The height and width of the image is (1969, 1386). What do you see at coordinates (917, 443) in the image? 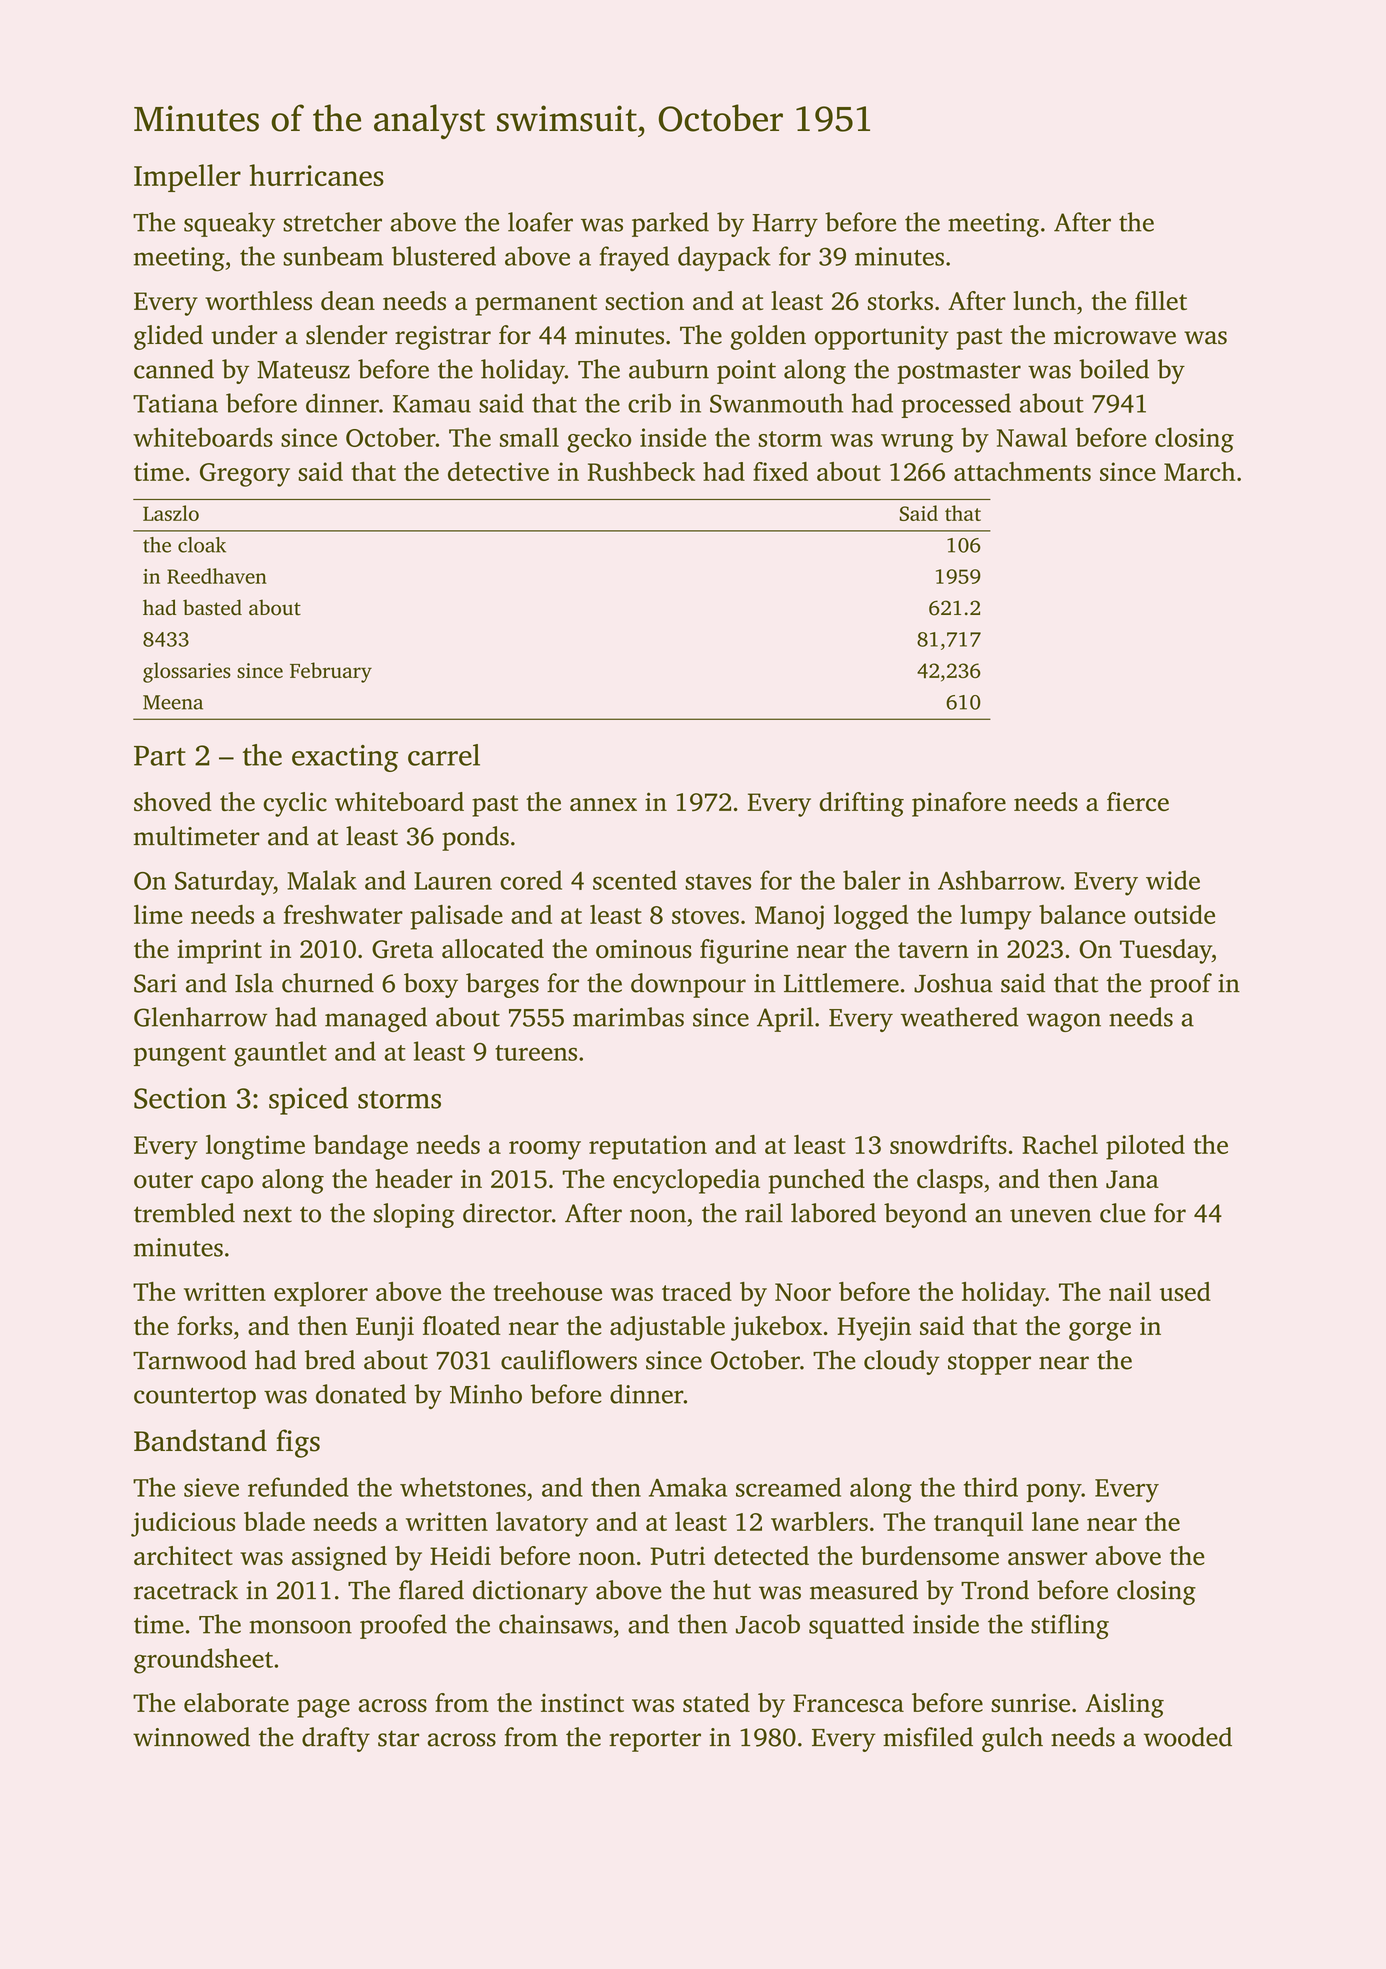
I see `wrung` at bounding box center [917, 443].
